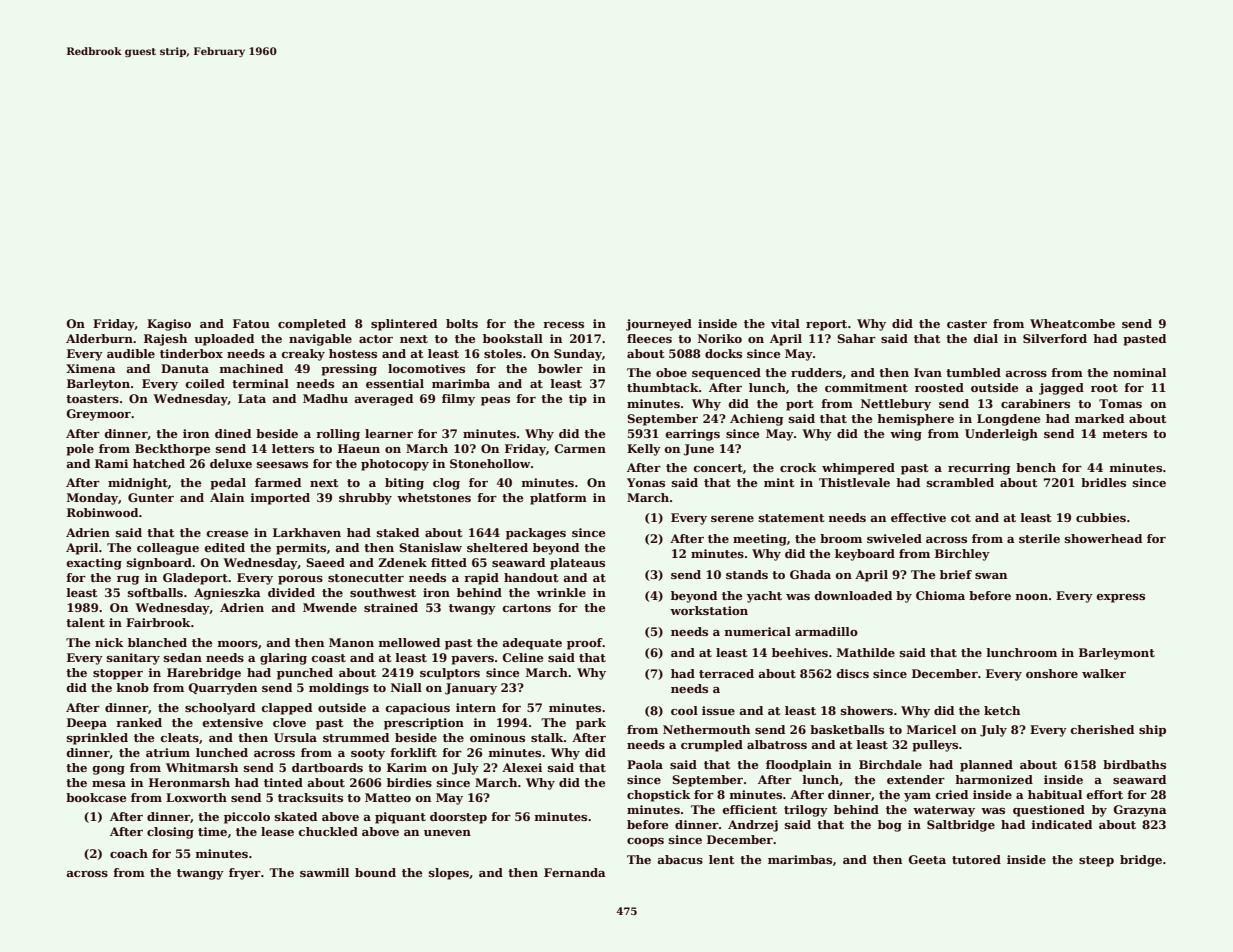  I want to click on seesaws, so click(282, 465).
